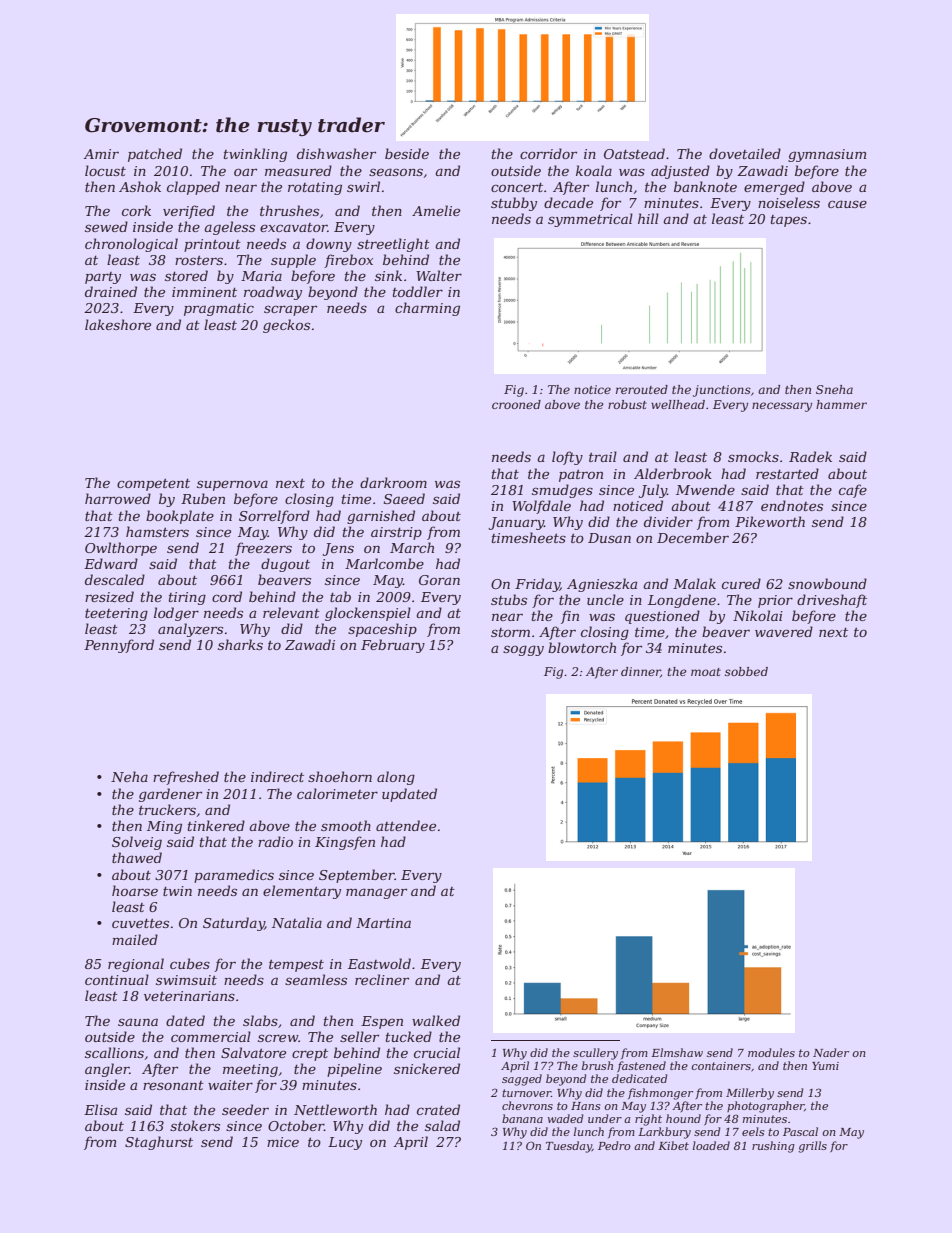  Describe the element at coordinates (232, 485) in the image. I see `supernova` at that location.
